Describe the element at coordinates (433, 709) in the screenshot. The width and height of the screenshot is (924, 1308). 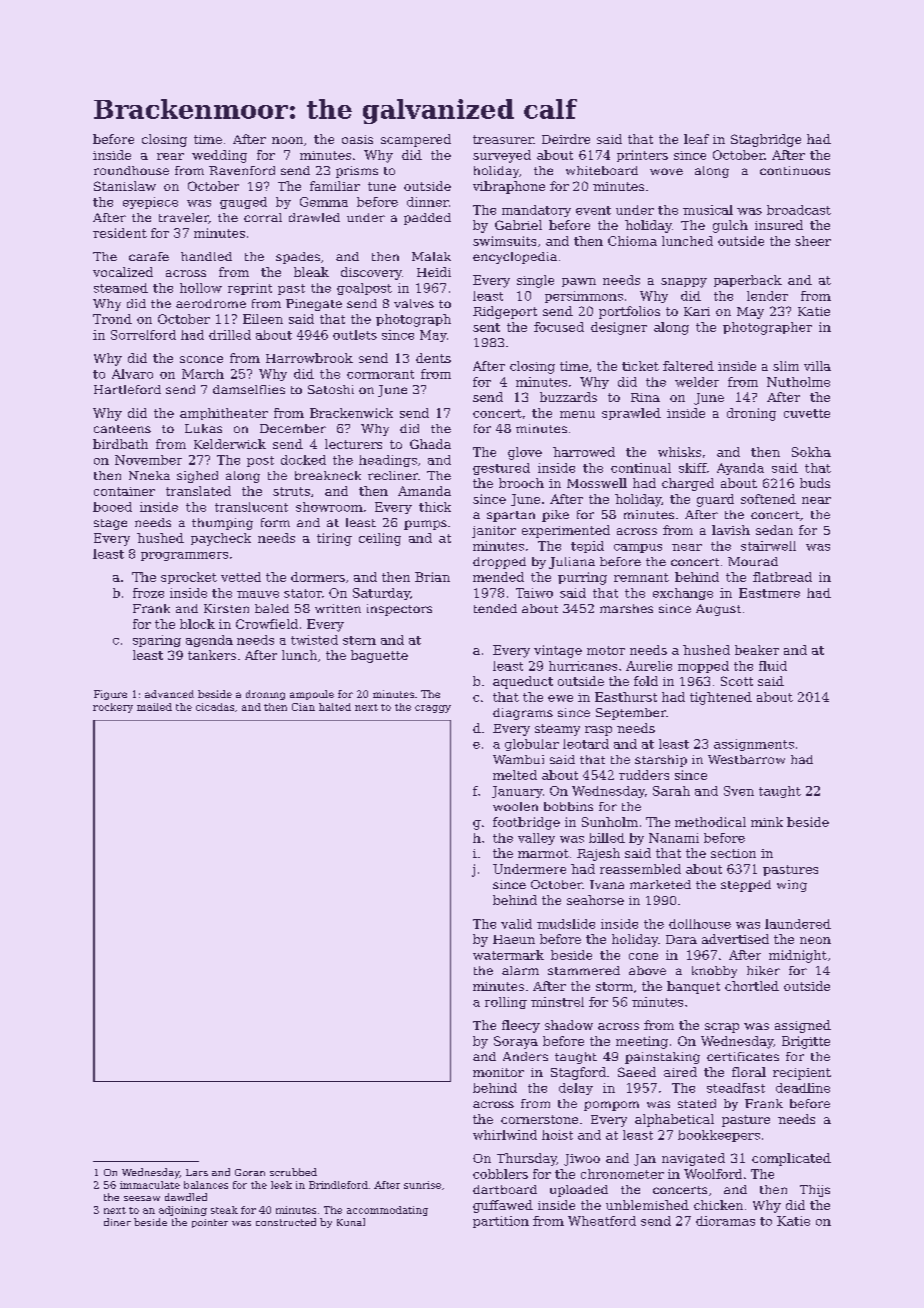
I see `craggy` at that location.
